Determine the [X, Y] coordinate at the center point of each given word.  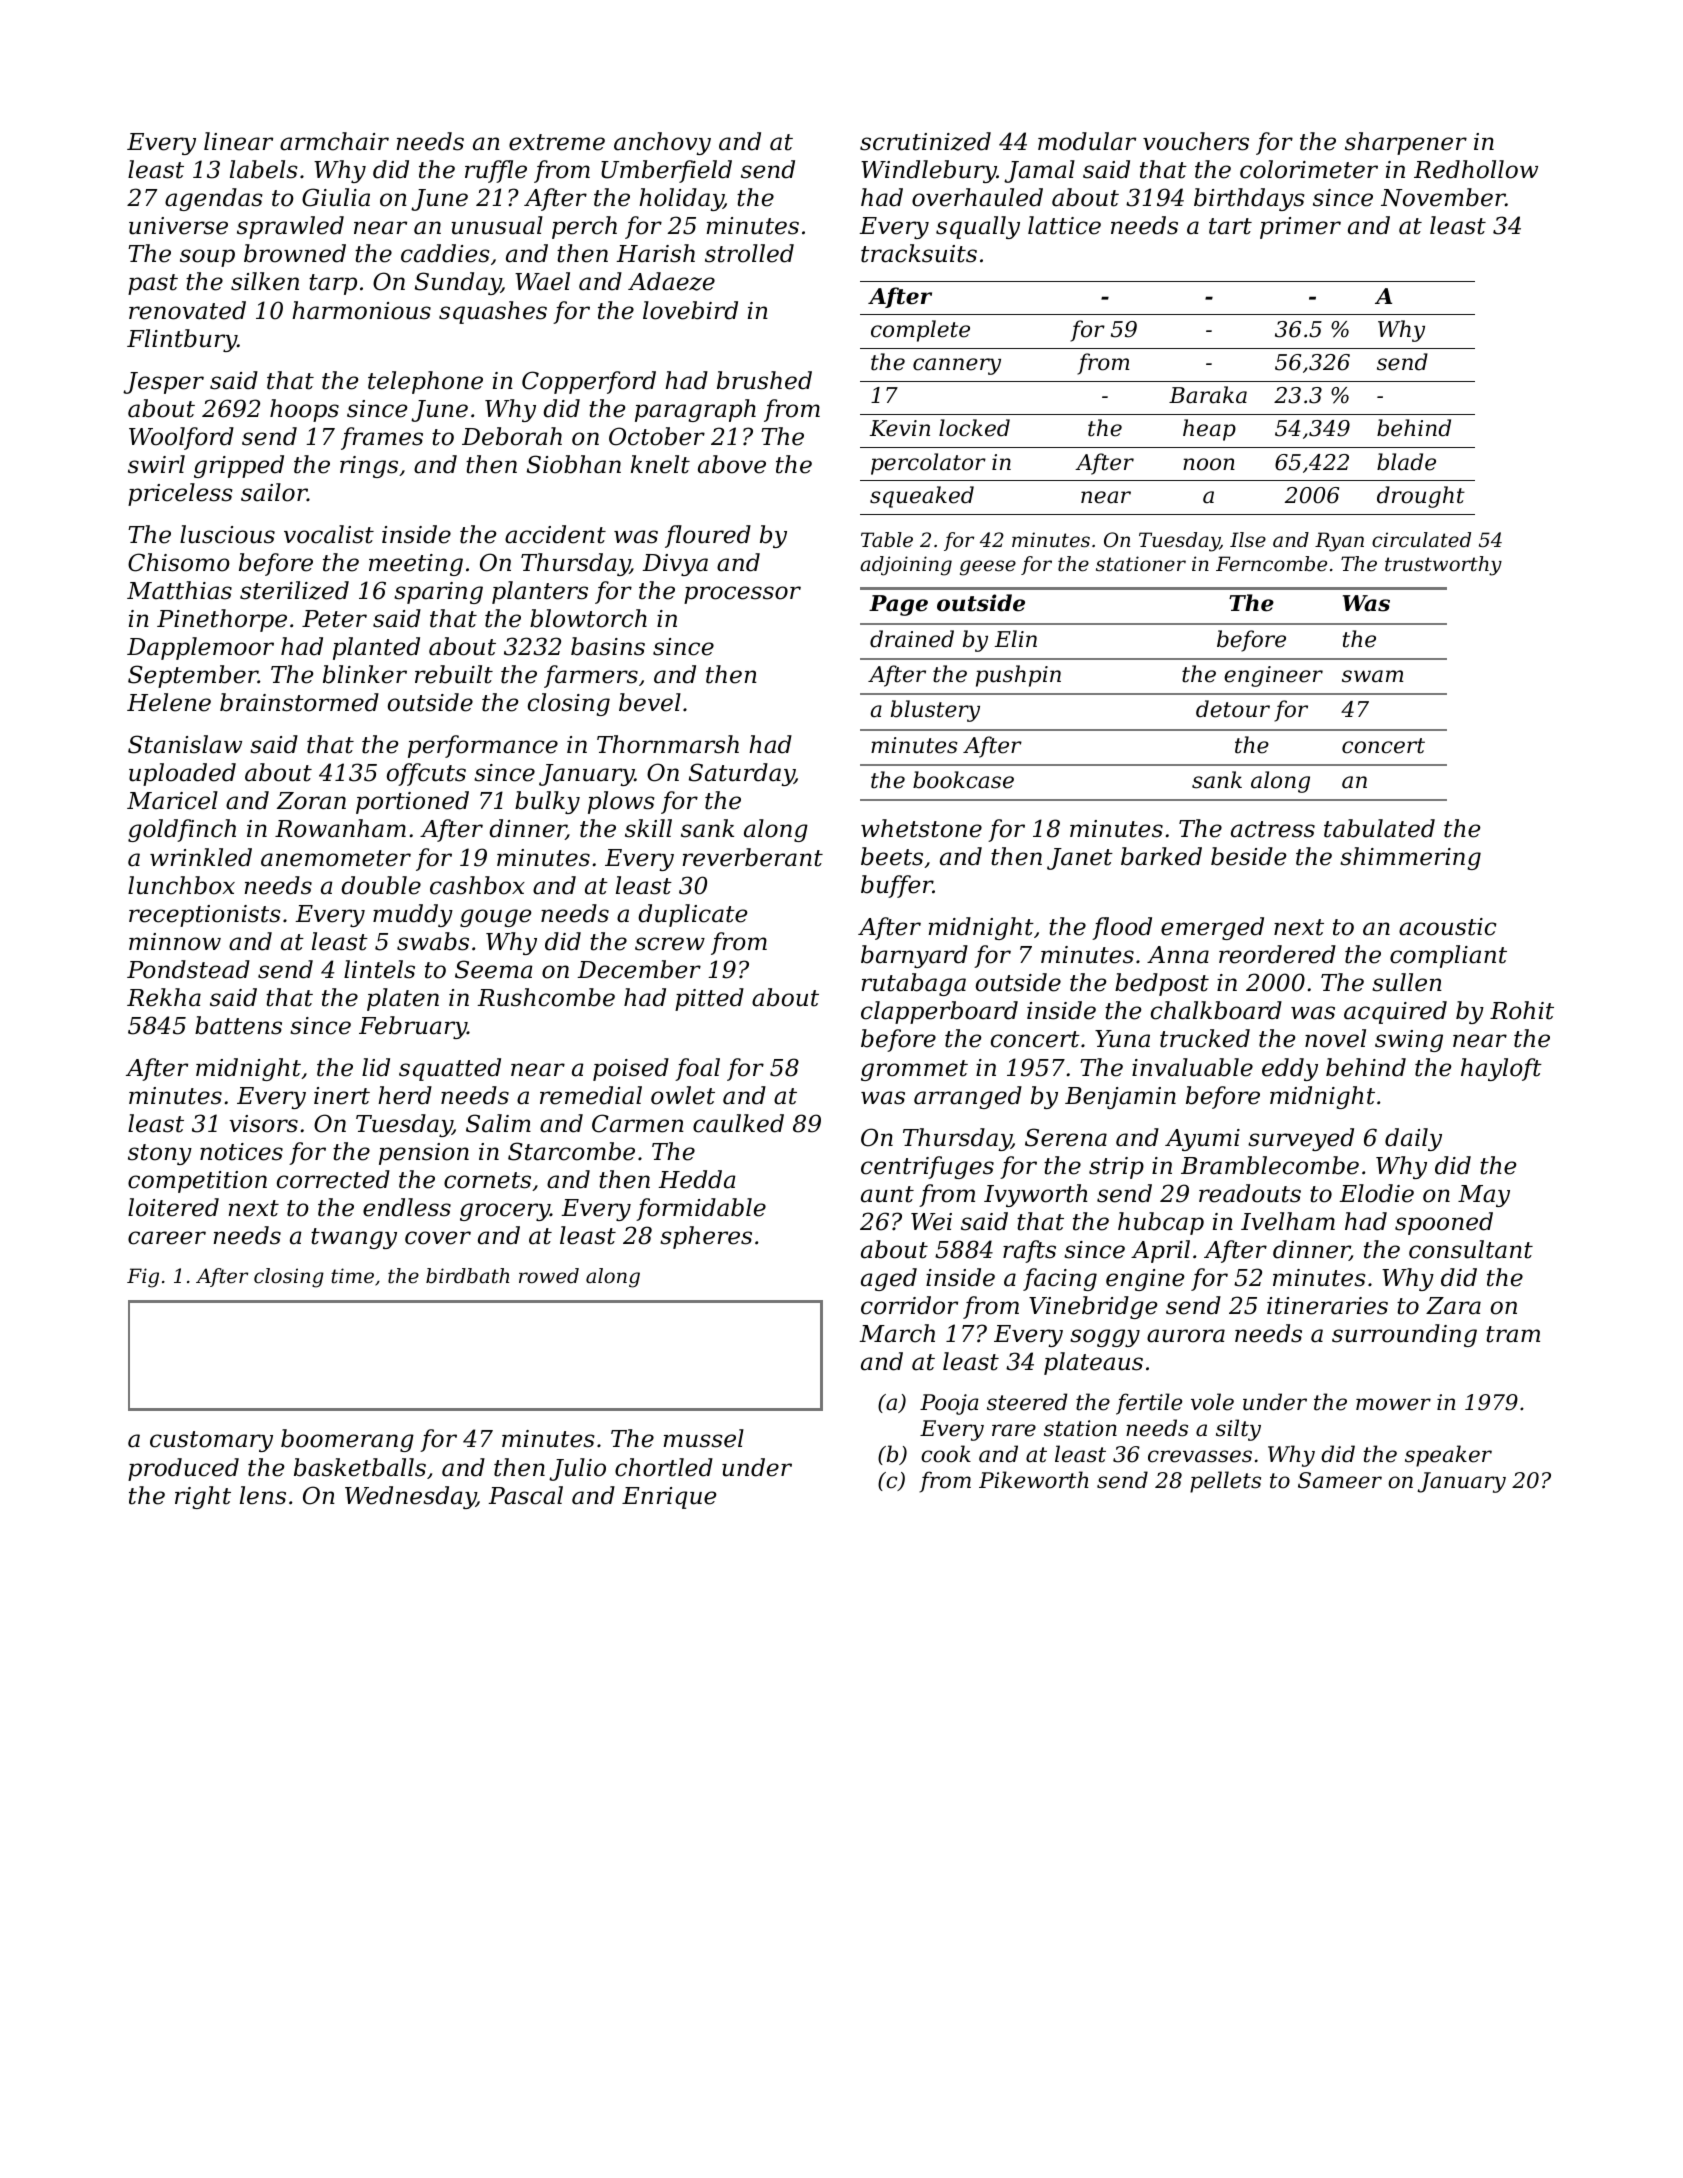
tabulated [1379, 828]
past [153, 284]
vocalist [329, 534]
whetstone [921, 828]
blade [1406, 462]
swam [1373, 676]
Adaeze [671, 281]
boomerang [347, 1440]
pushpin [1018, 676]
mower [1393, 1404]
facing [1060, 1279]
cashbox [477, 885]
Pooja [949, 1404]
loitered [173, 1207]
